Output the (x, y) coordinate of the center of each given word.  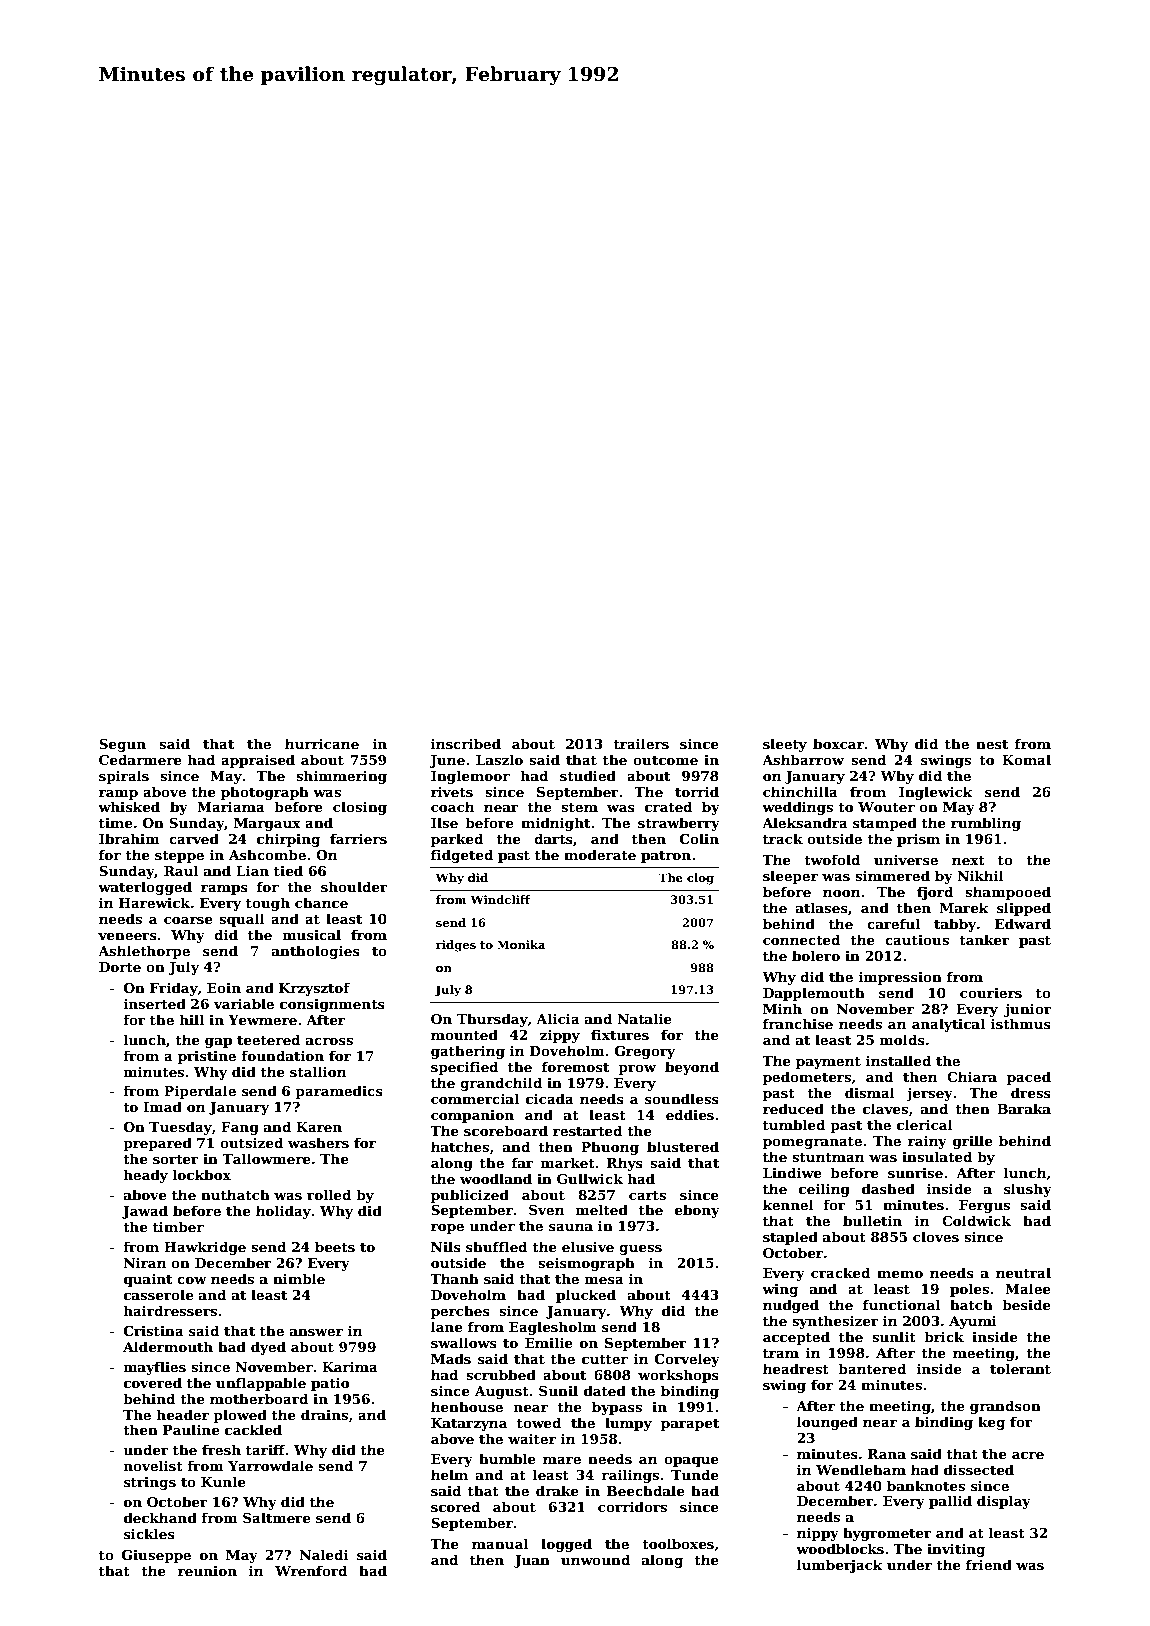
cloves (936, 1236)
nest (992, 744)
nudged (791, 1306)
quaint (148, 1280)
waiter (532, 1439)
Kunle (223, 1481)
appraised (258, 761)
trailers (641, 743)
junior (1028, 1010)
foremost (575, 1066)
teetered (268, 1039)
